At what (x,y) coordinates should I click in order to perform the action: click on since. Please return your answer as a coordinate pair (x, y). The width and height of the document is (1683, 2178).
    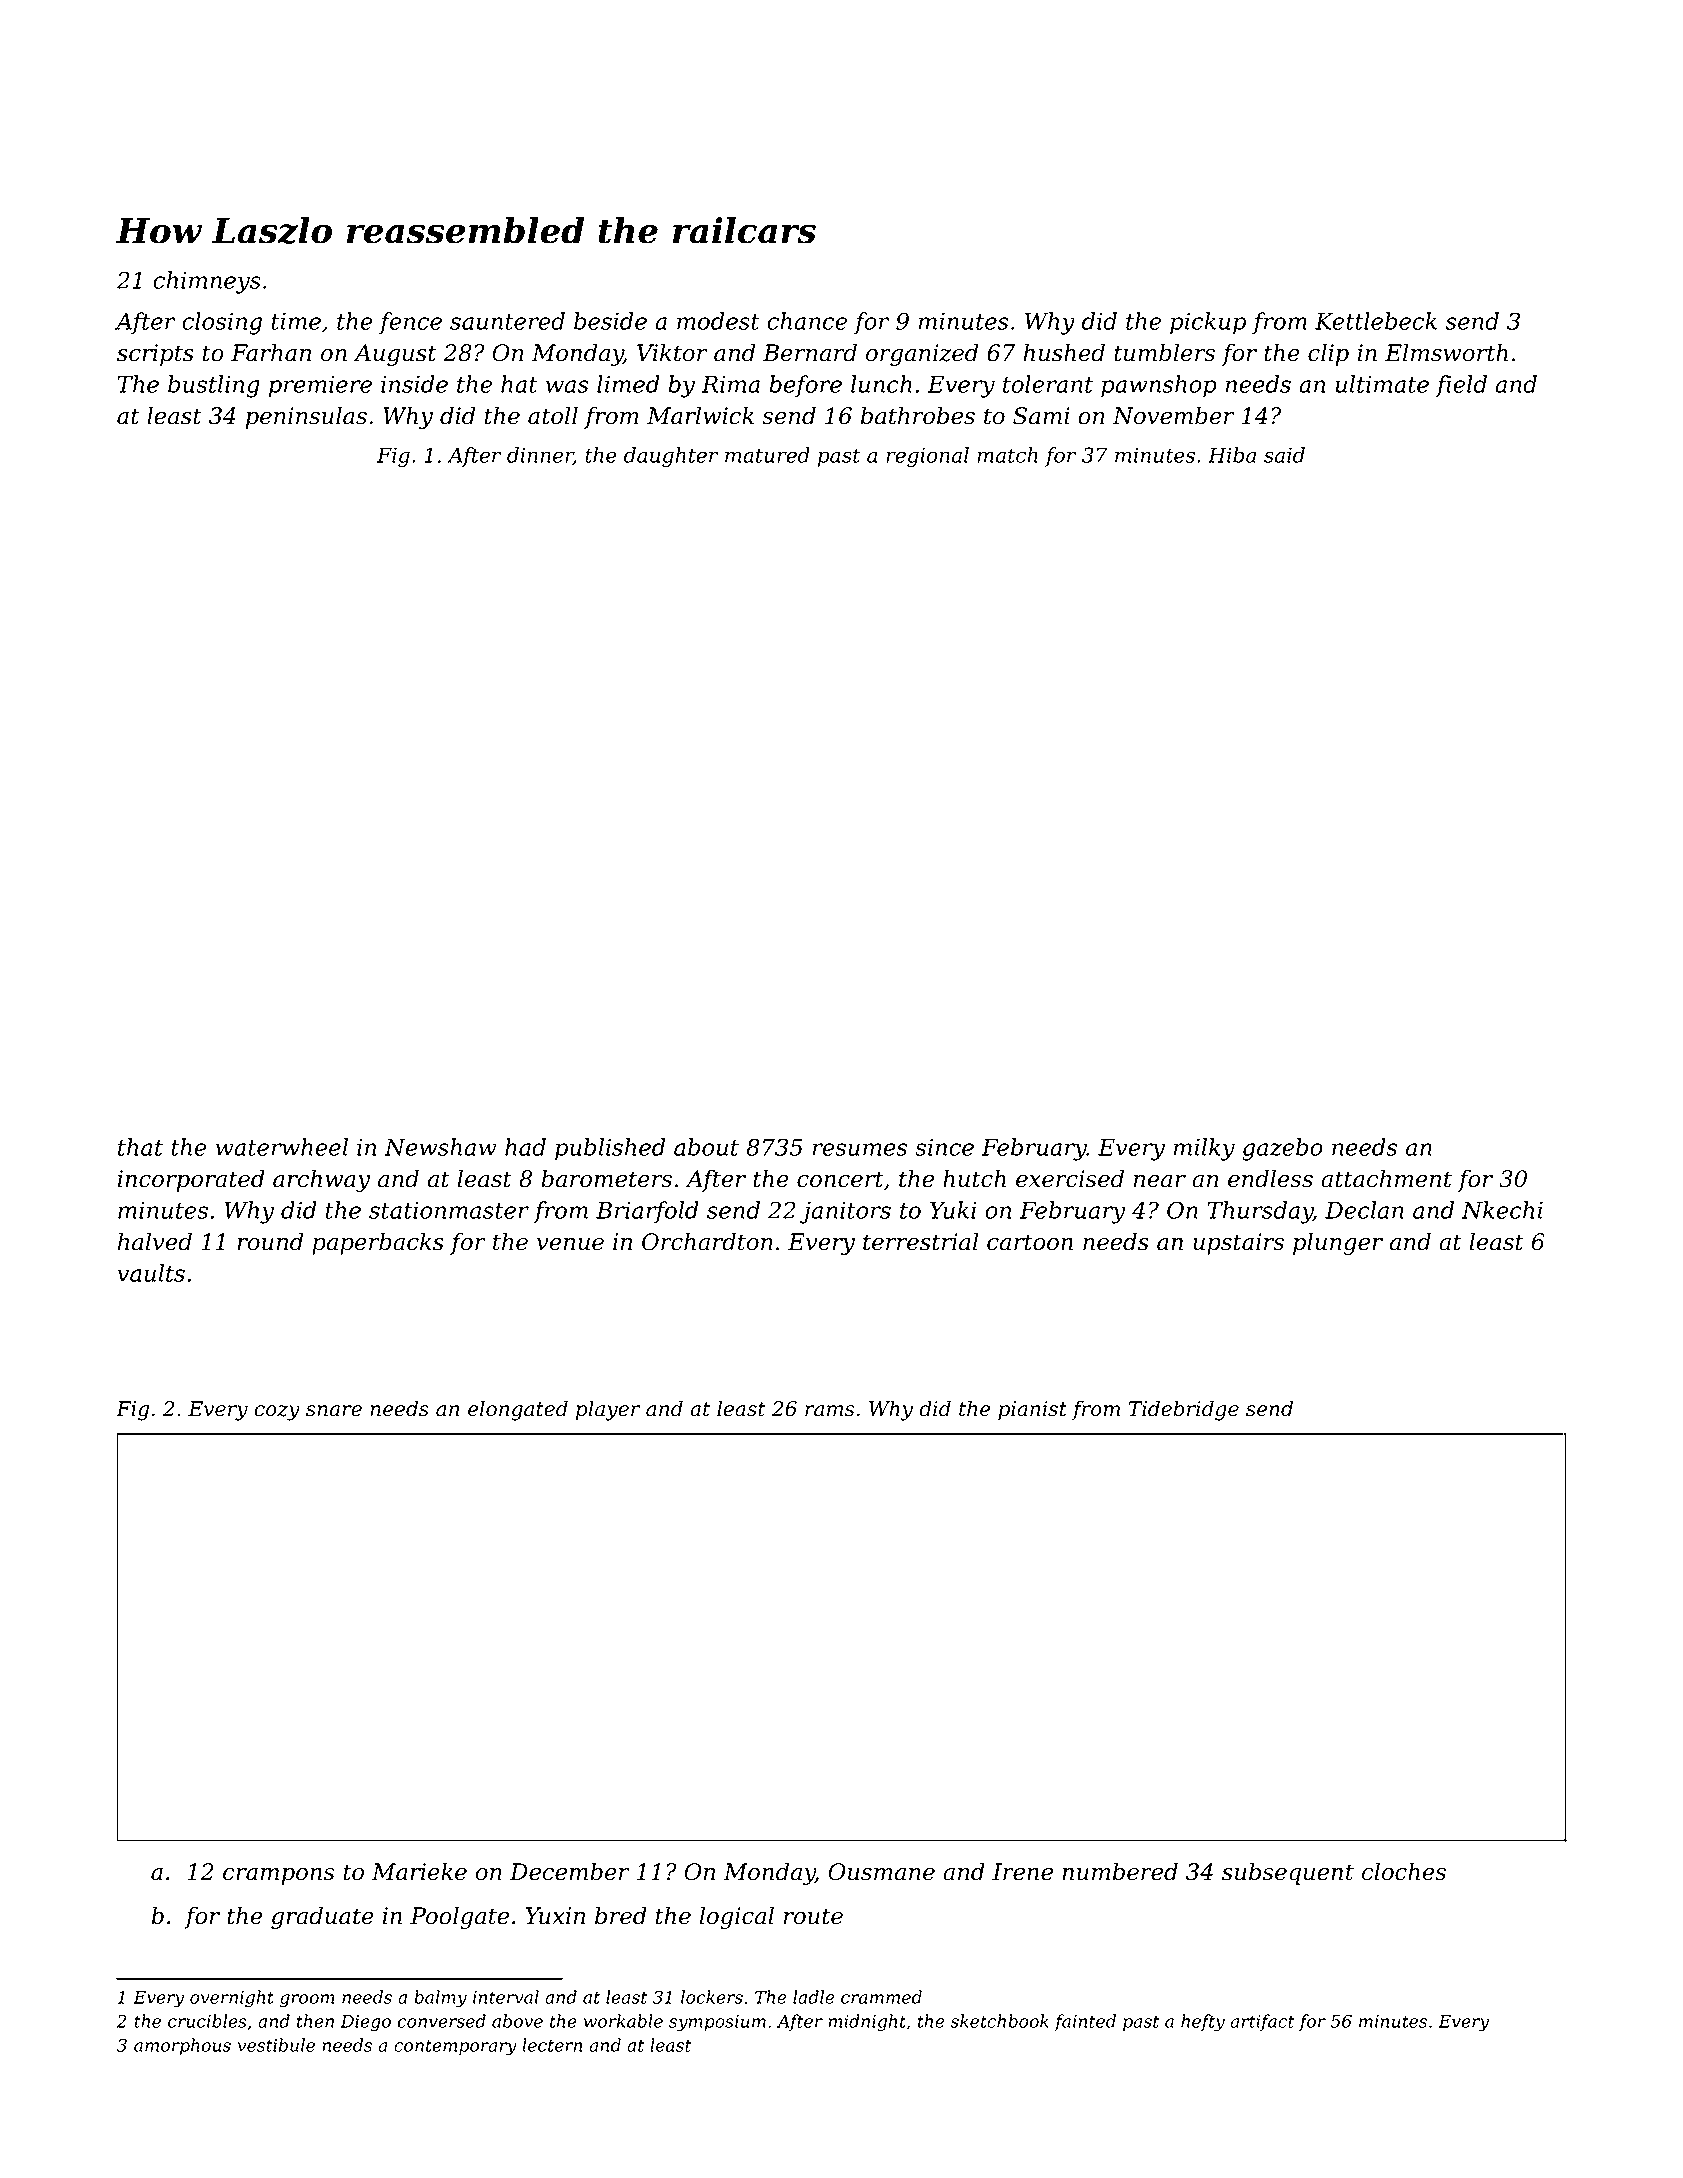
    Looking at the image, I should click on (944, 1147).
